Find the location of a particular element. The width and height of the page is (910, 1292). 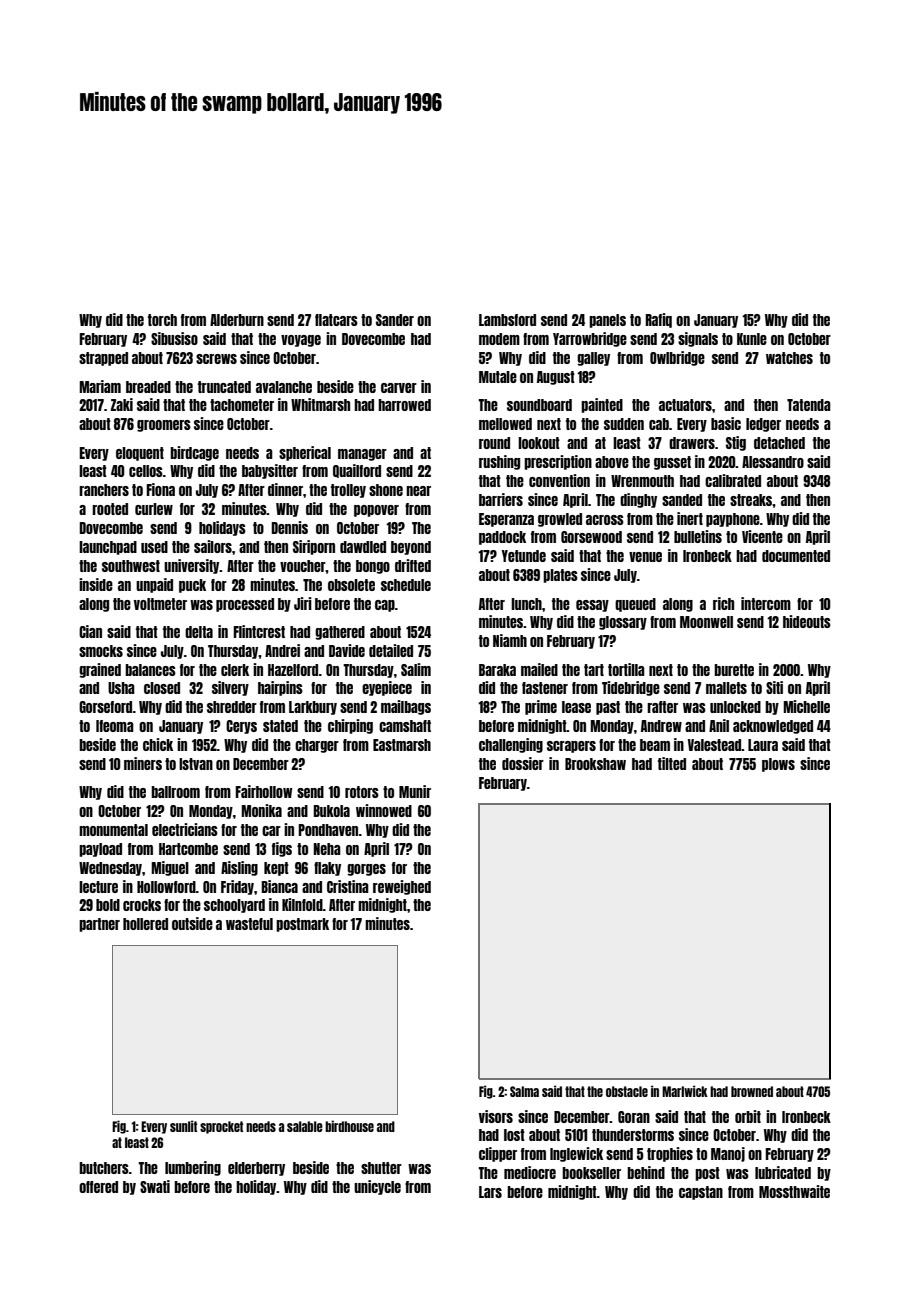

eyepiece is located at coordinates (387, 688).
